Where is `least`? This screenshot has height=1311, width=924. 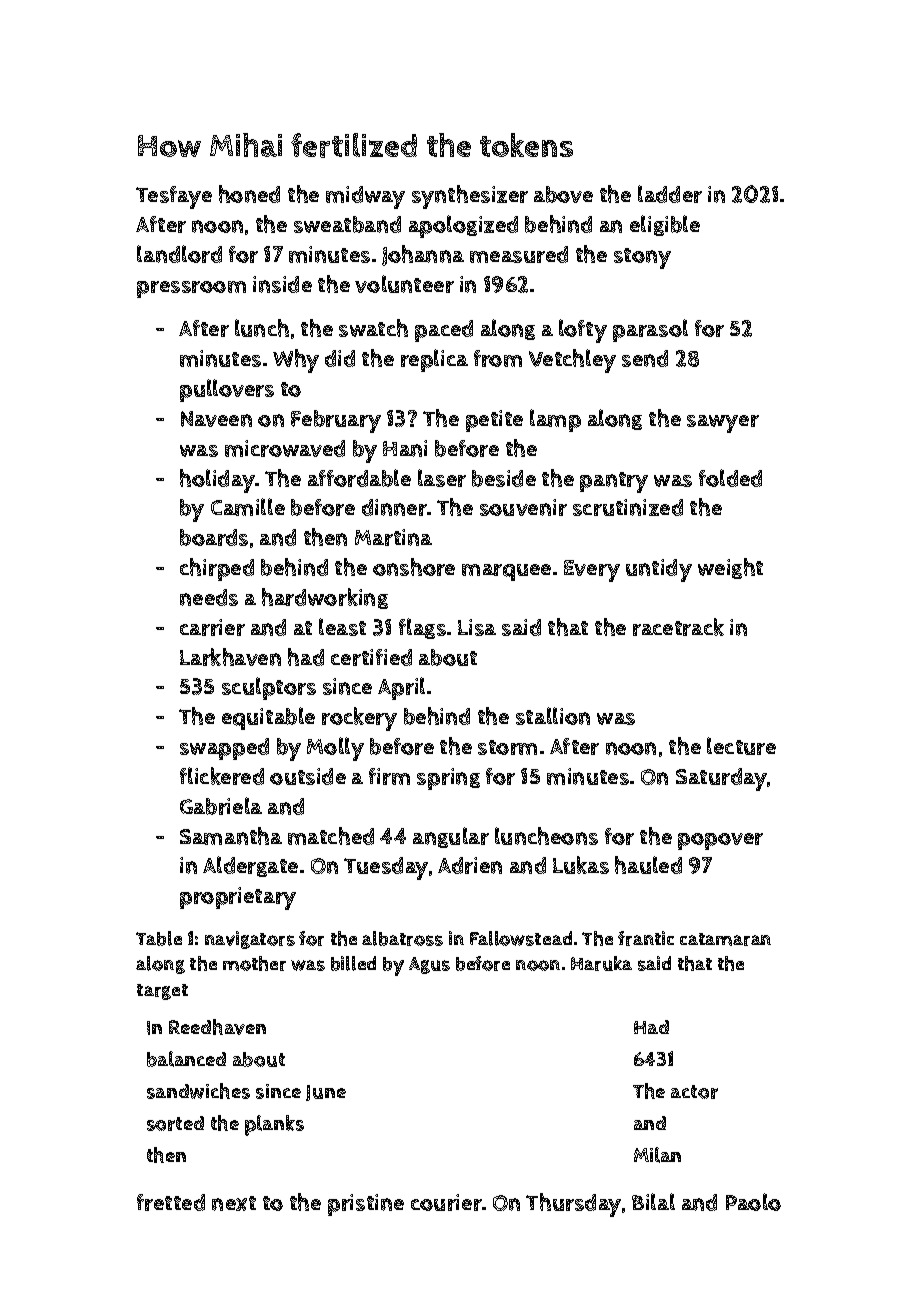
least is located at coordinates (342, 627).
